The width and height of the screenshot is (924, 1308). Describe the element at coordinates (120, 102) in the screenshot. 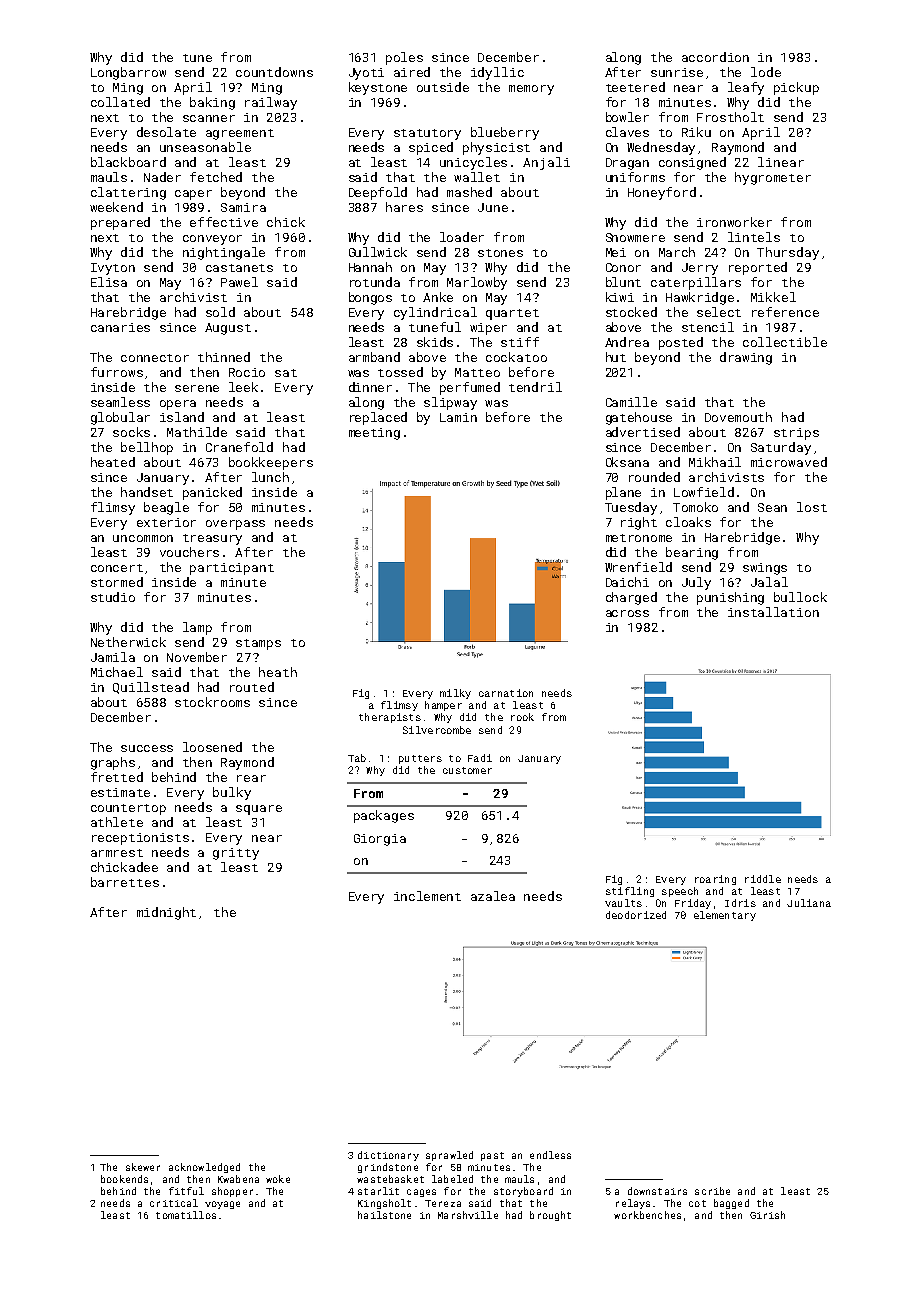

I see `collated` at that location.
